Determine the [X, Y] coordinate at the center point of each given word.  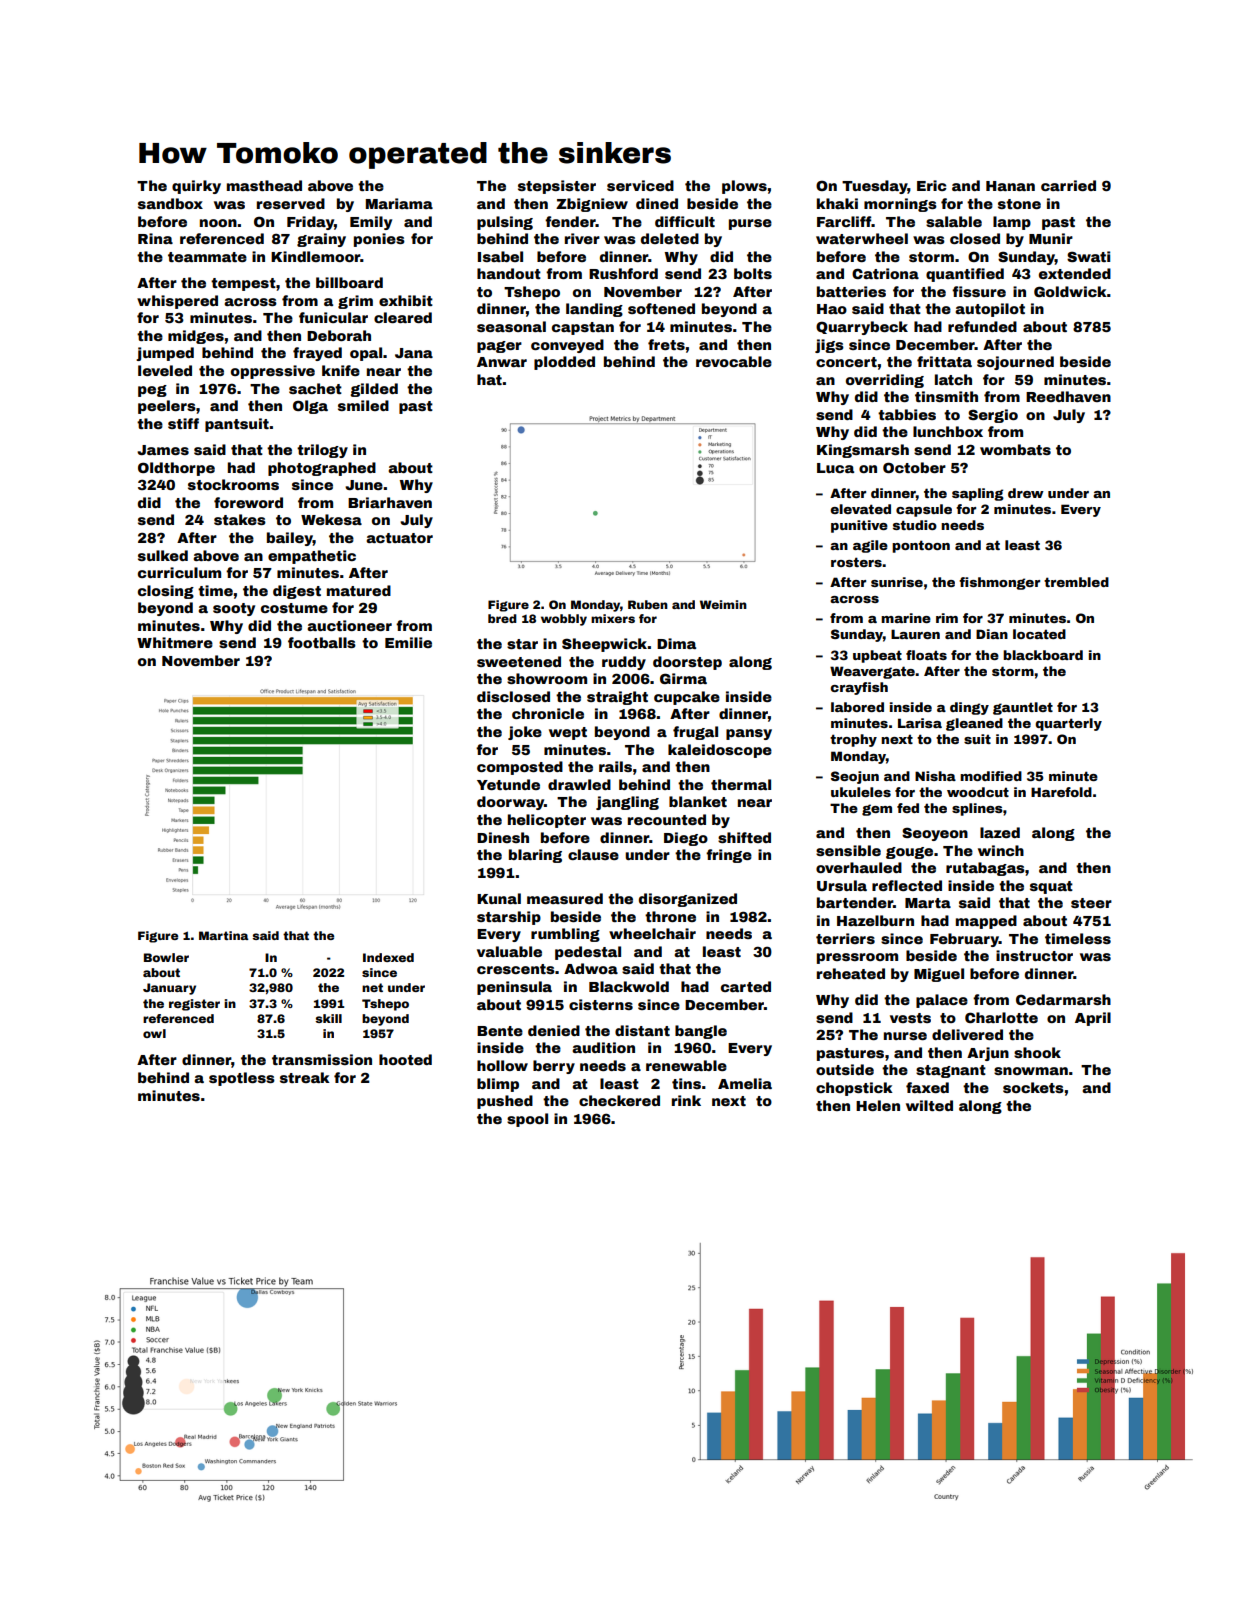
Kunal [499, 898]
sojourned [1015, 363]
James [163, 450]
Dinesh [503, 837]
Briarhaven [390, 502]
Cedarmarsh [1063, 999]
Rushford [623, 273]
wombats [1015, 449]
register [194, 1005]
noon [218, 223]
